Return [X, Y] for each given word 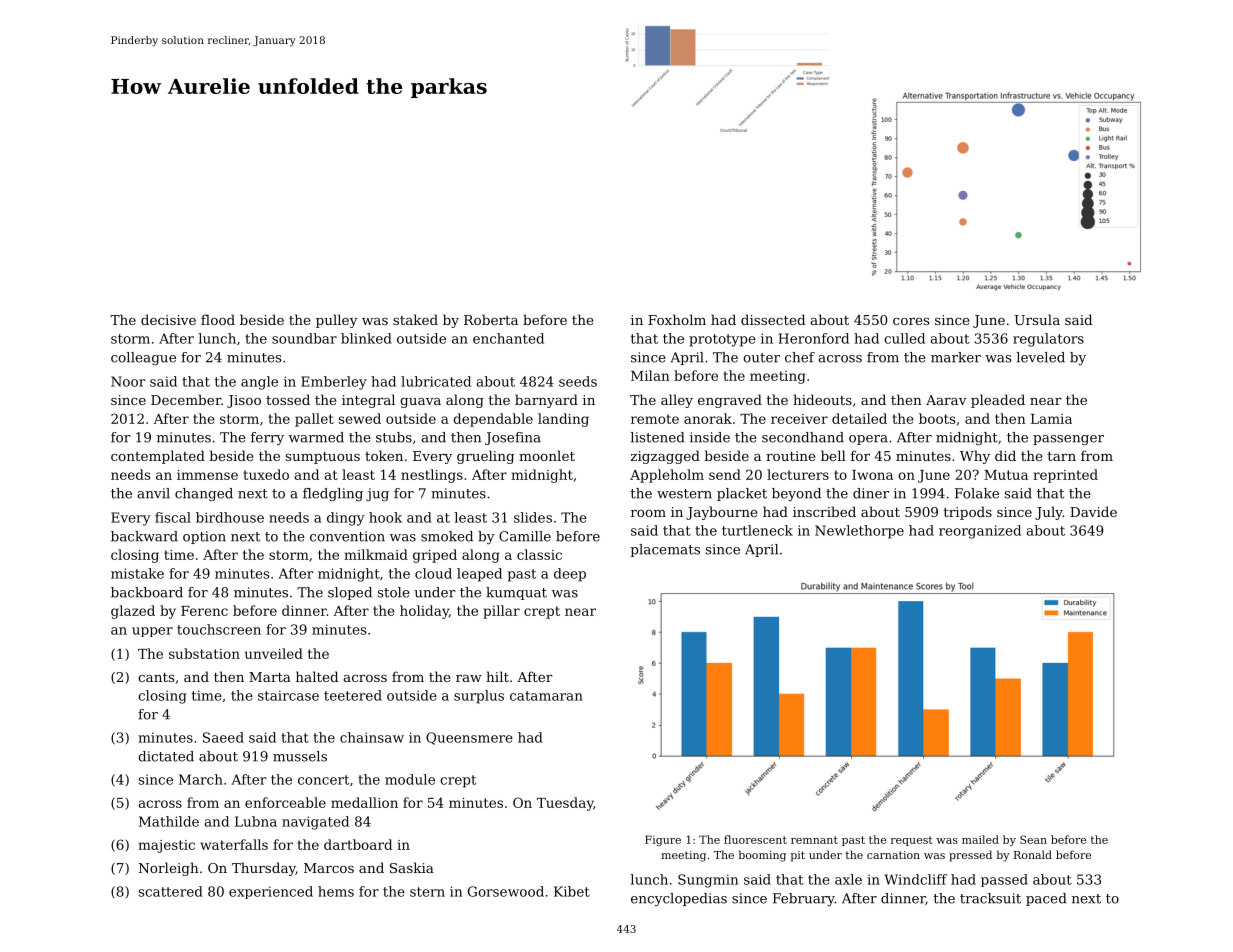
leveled [1041, 357]
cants [156, 677]
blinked [366, 338]
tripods [968, 513]
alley [677, 401]
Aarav [946, 400]
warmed [316, 437]
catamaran [546, 696]
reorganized [980, 532]
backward [144, 536]
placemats [665, 550]
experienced [271, 892]
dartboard [358, 844]
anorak [708, 418]
